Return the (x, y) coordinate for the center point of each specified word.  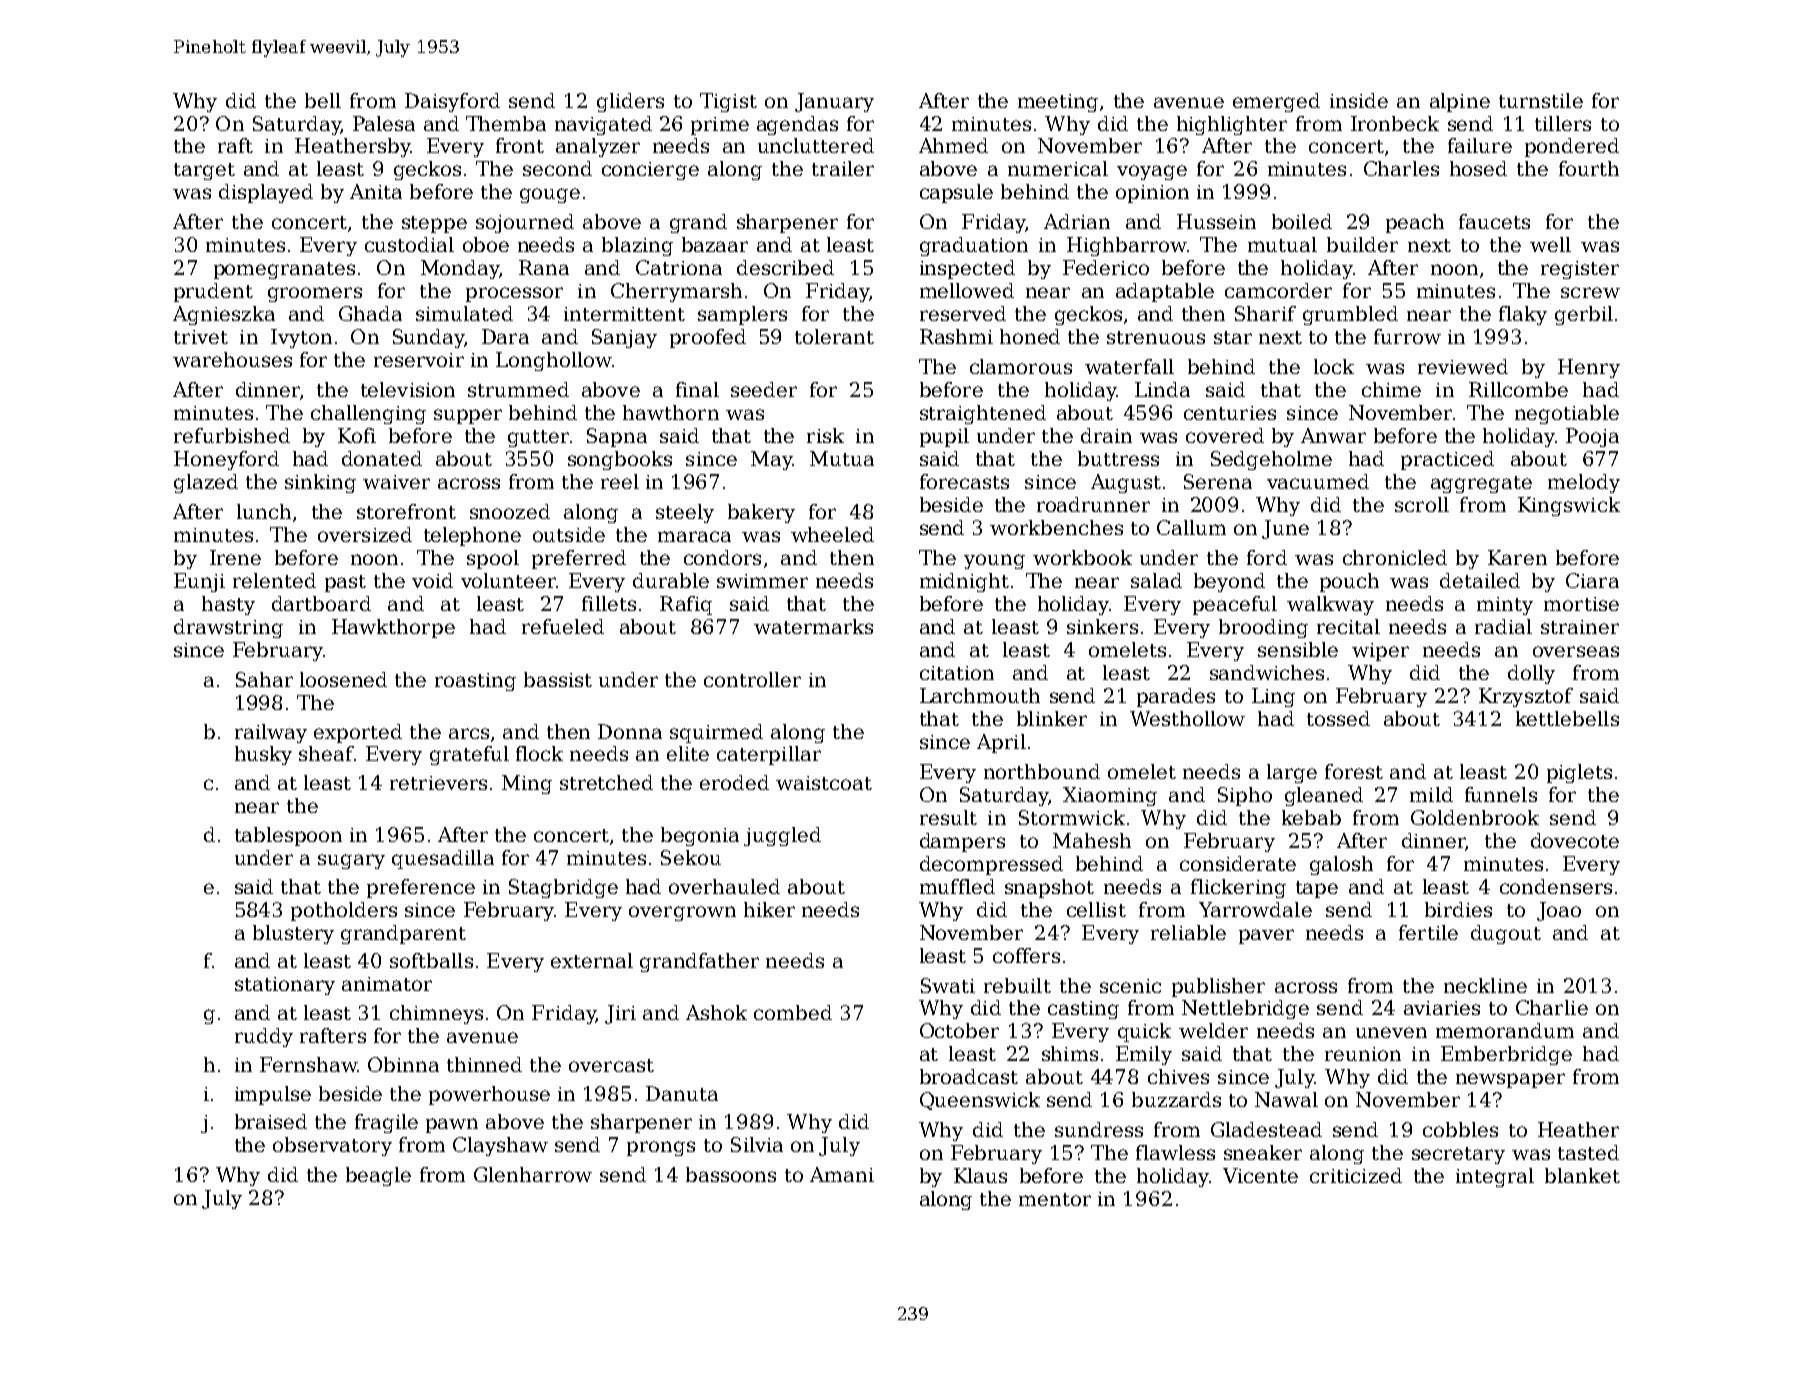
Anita (376, 191)
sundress (1099, 1129)
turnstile (1541, 100)
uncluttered (816, 145)
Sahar (264, 679)
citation (957, 673)
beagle (378, 1176)
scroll (1422, 504)
